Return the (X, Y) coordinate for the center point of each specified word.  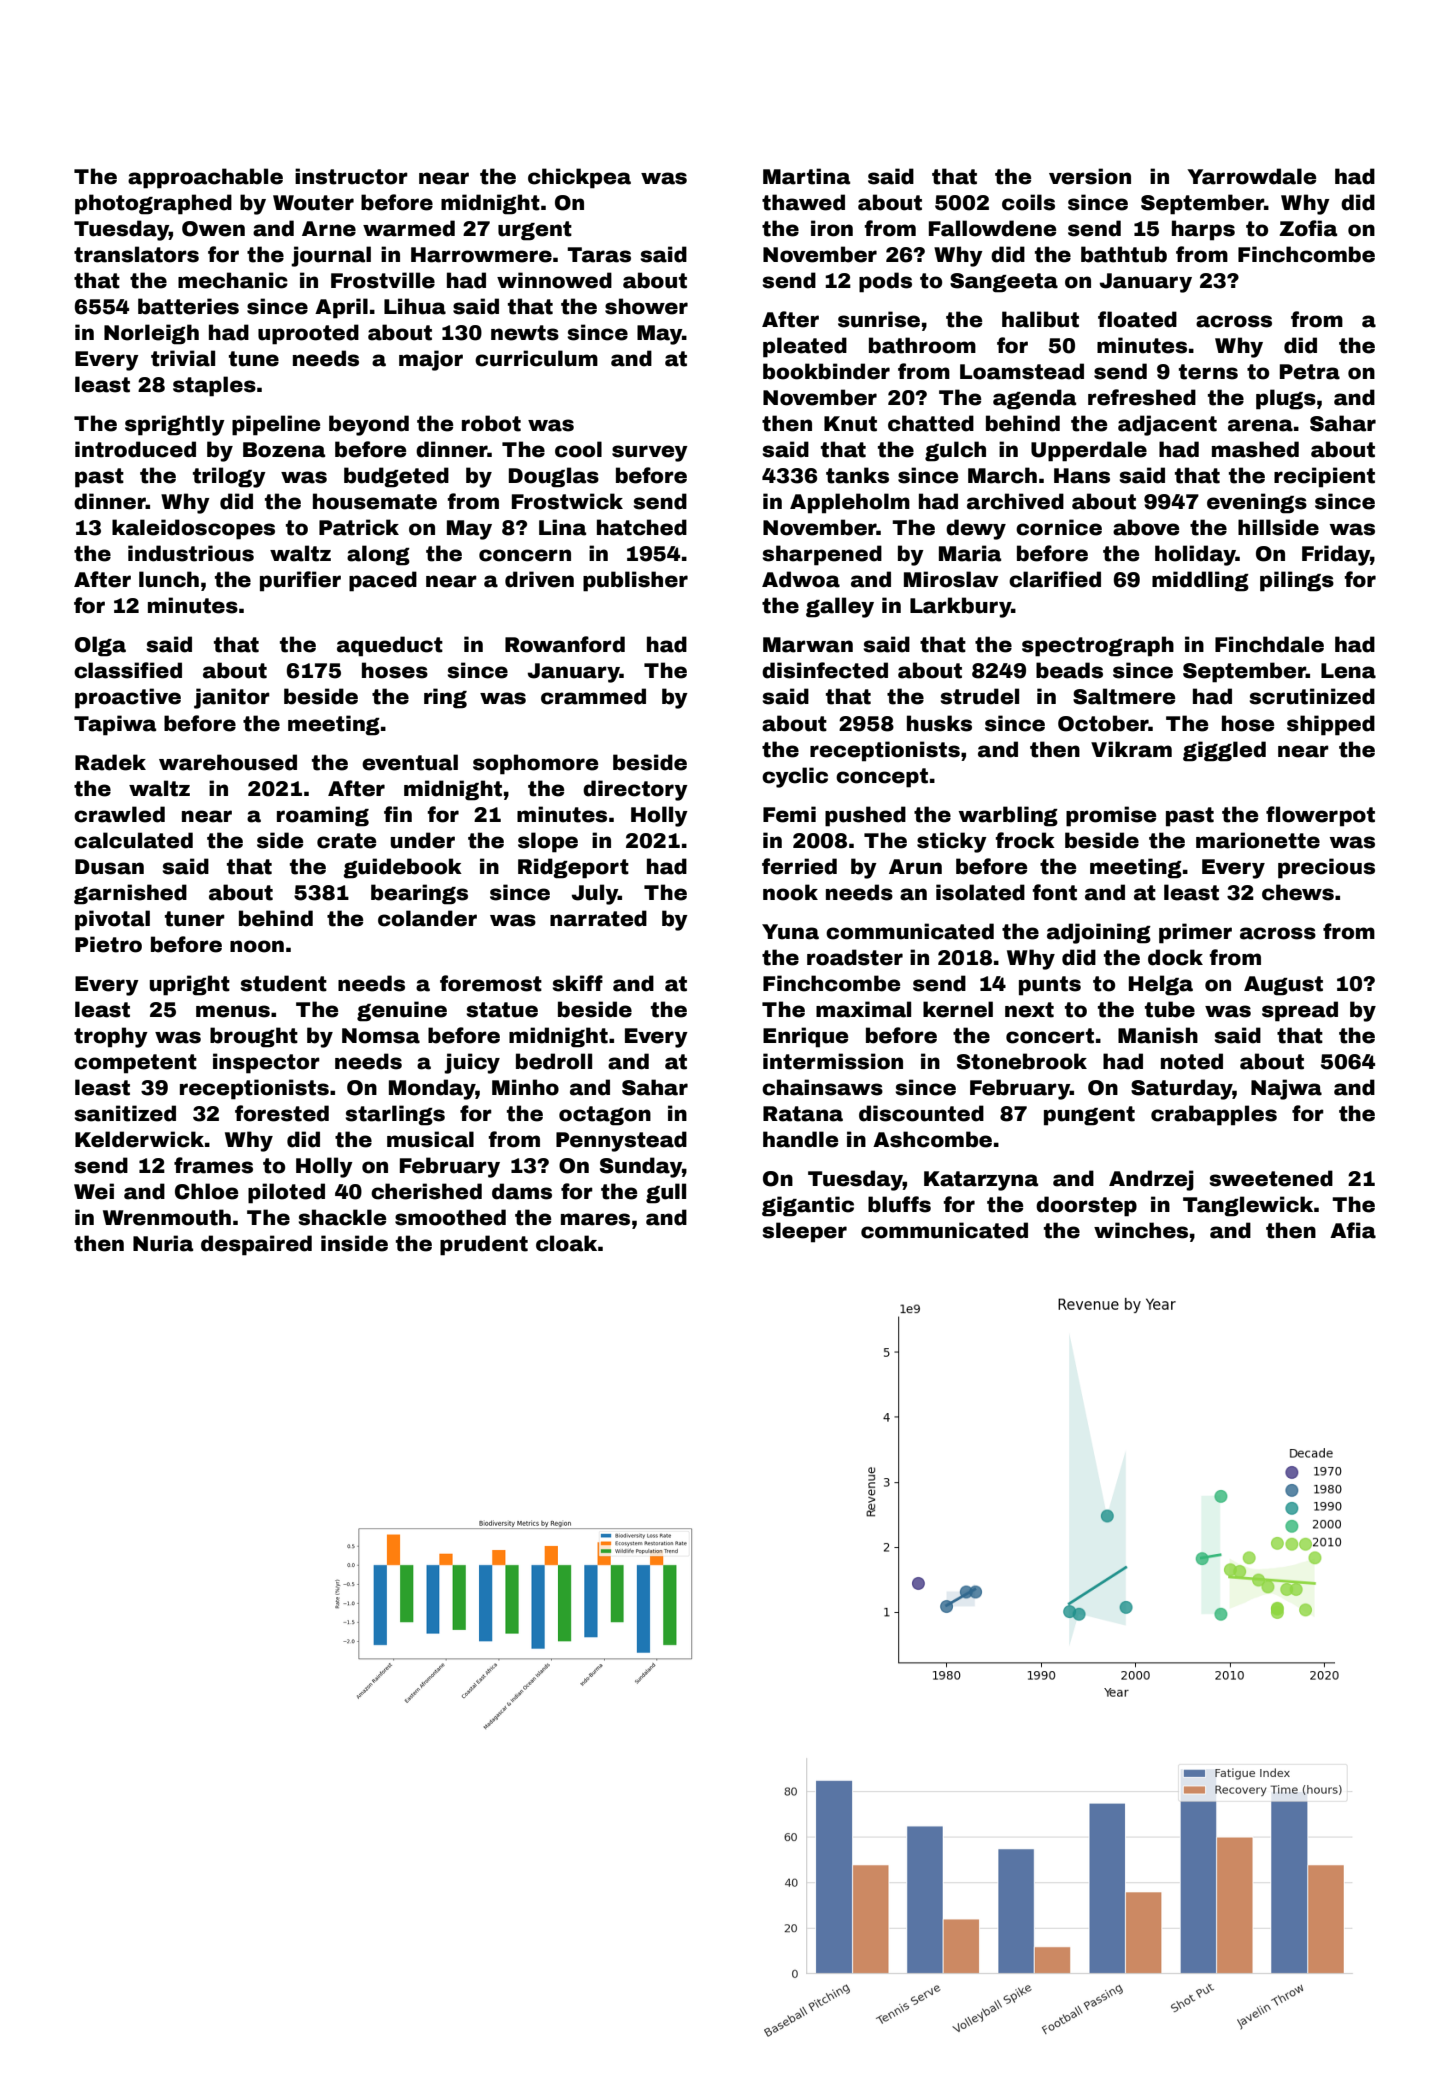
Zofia (1308, 228)
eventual (410, 762)
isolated (980, 892)
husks (939, 723)
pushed (865, 816)
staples (214, 386)
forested (282, 1113)
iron (832, 228)
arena (1260, 425)
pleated (805, 347)
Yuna (790, 932)
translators (136, 254)
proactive (128, 698)
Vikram (1131, 749)
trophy (111, 1037)
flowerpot (1320, 816)
